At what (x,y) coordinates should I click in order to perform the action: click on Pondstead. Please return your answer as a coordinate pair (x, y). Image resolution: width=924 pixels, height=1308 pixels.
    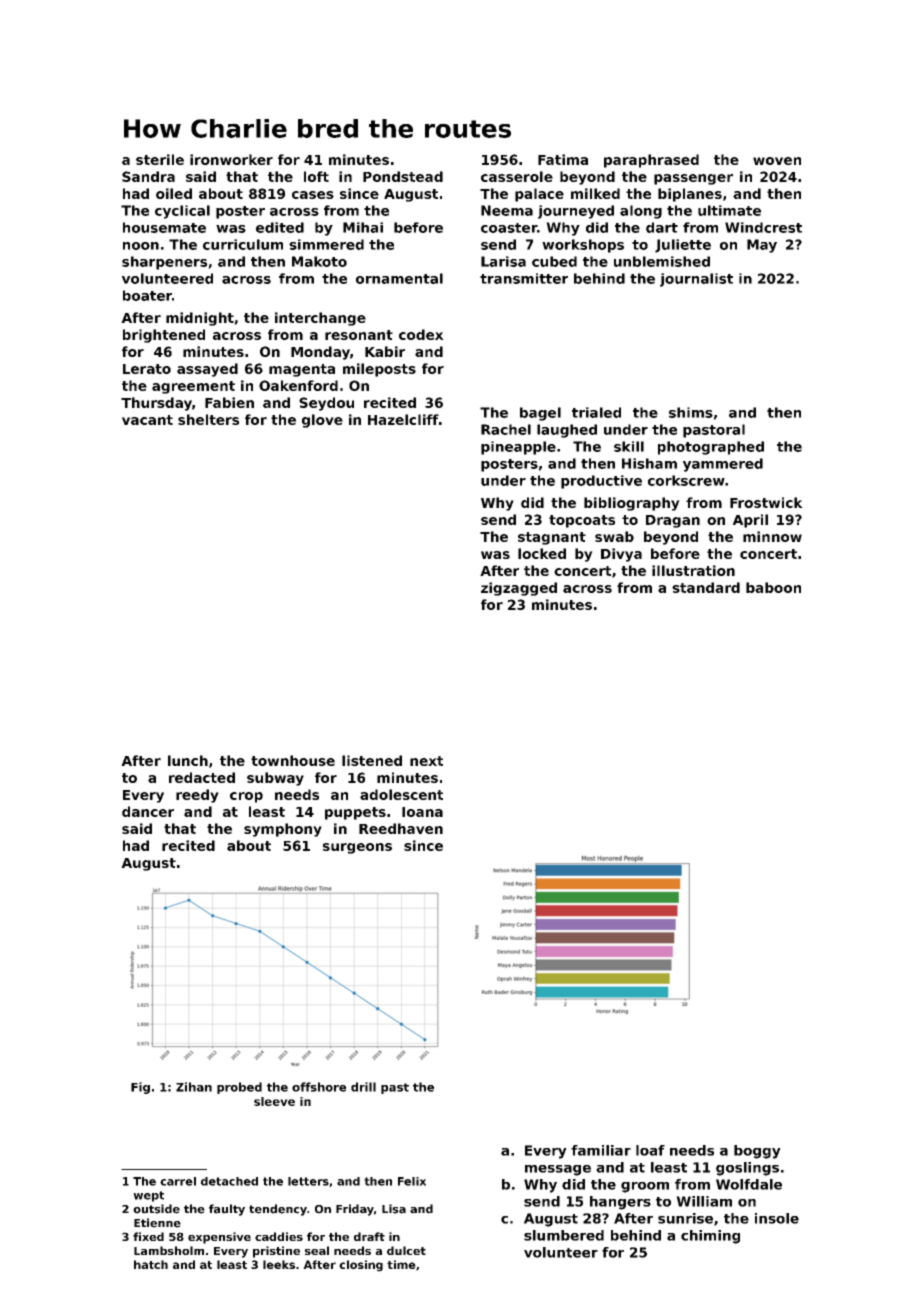
    Looking at the image, I should click on (403, 176).
